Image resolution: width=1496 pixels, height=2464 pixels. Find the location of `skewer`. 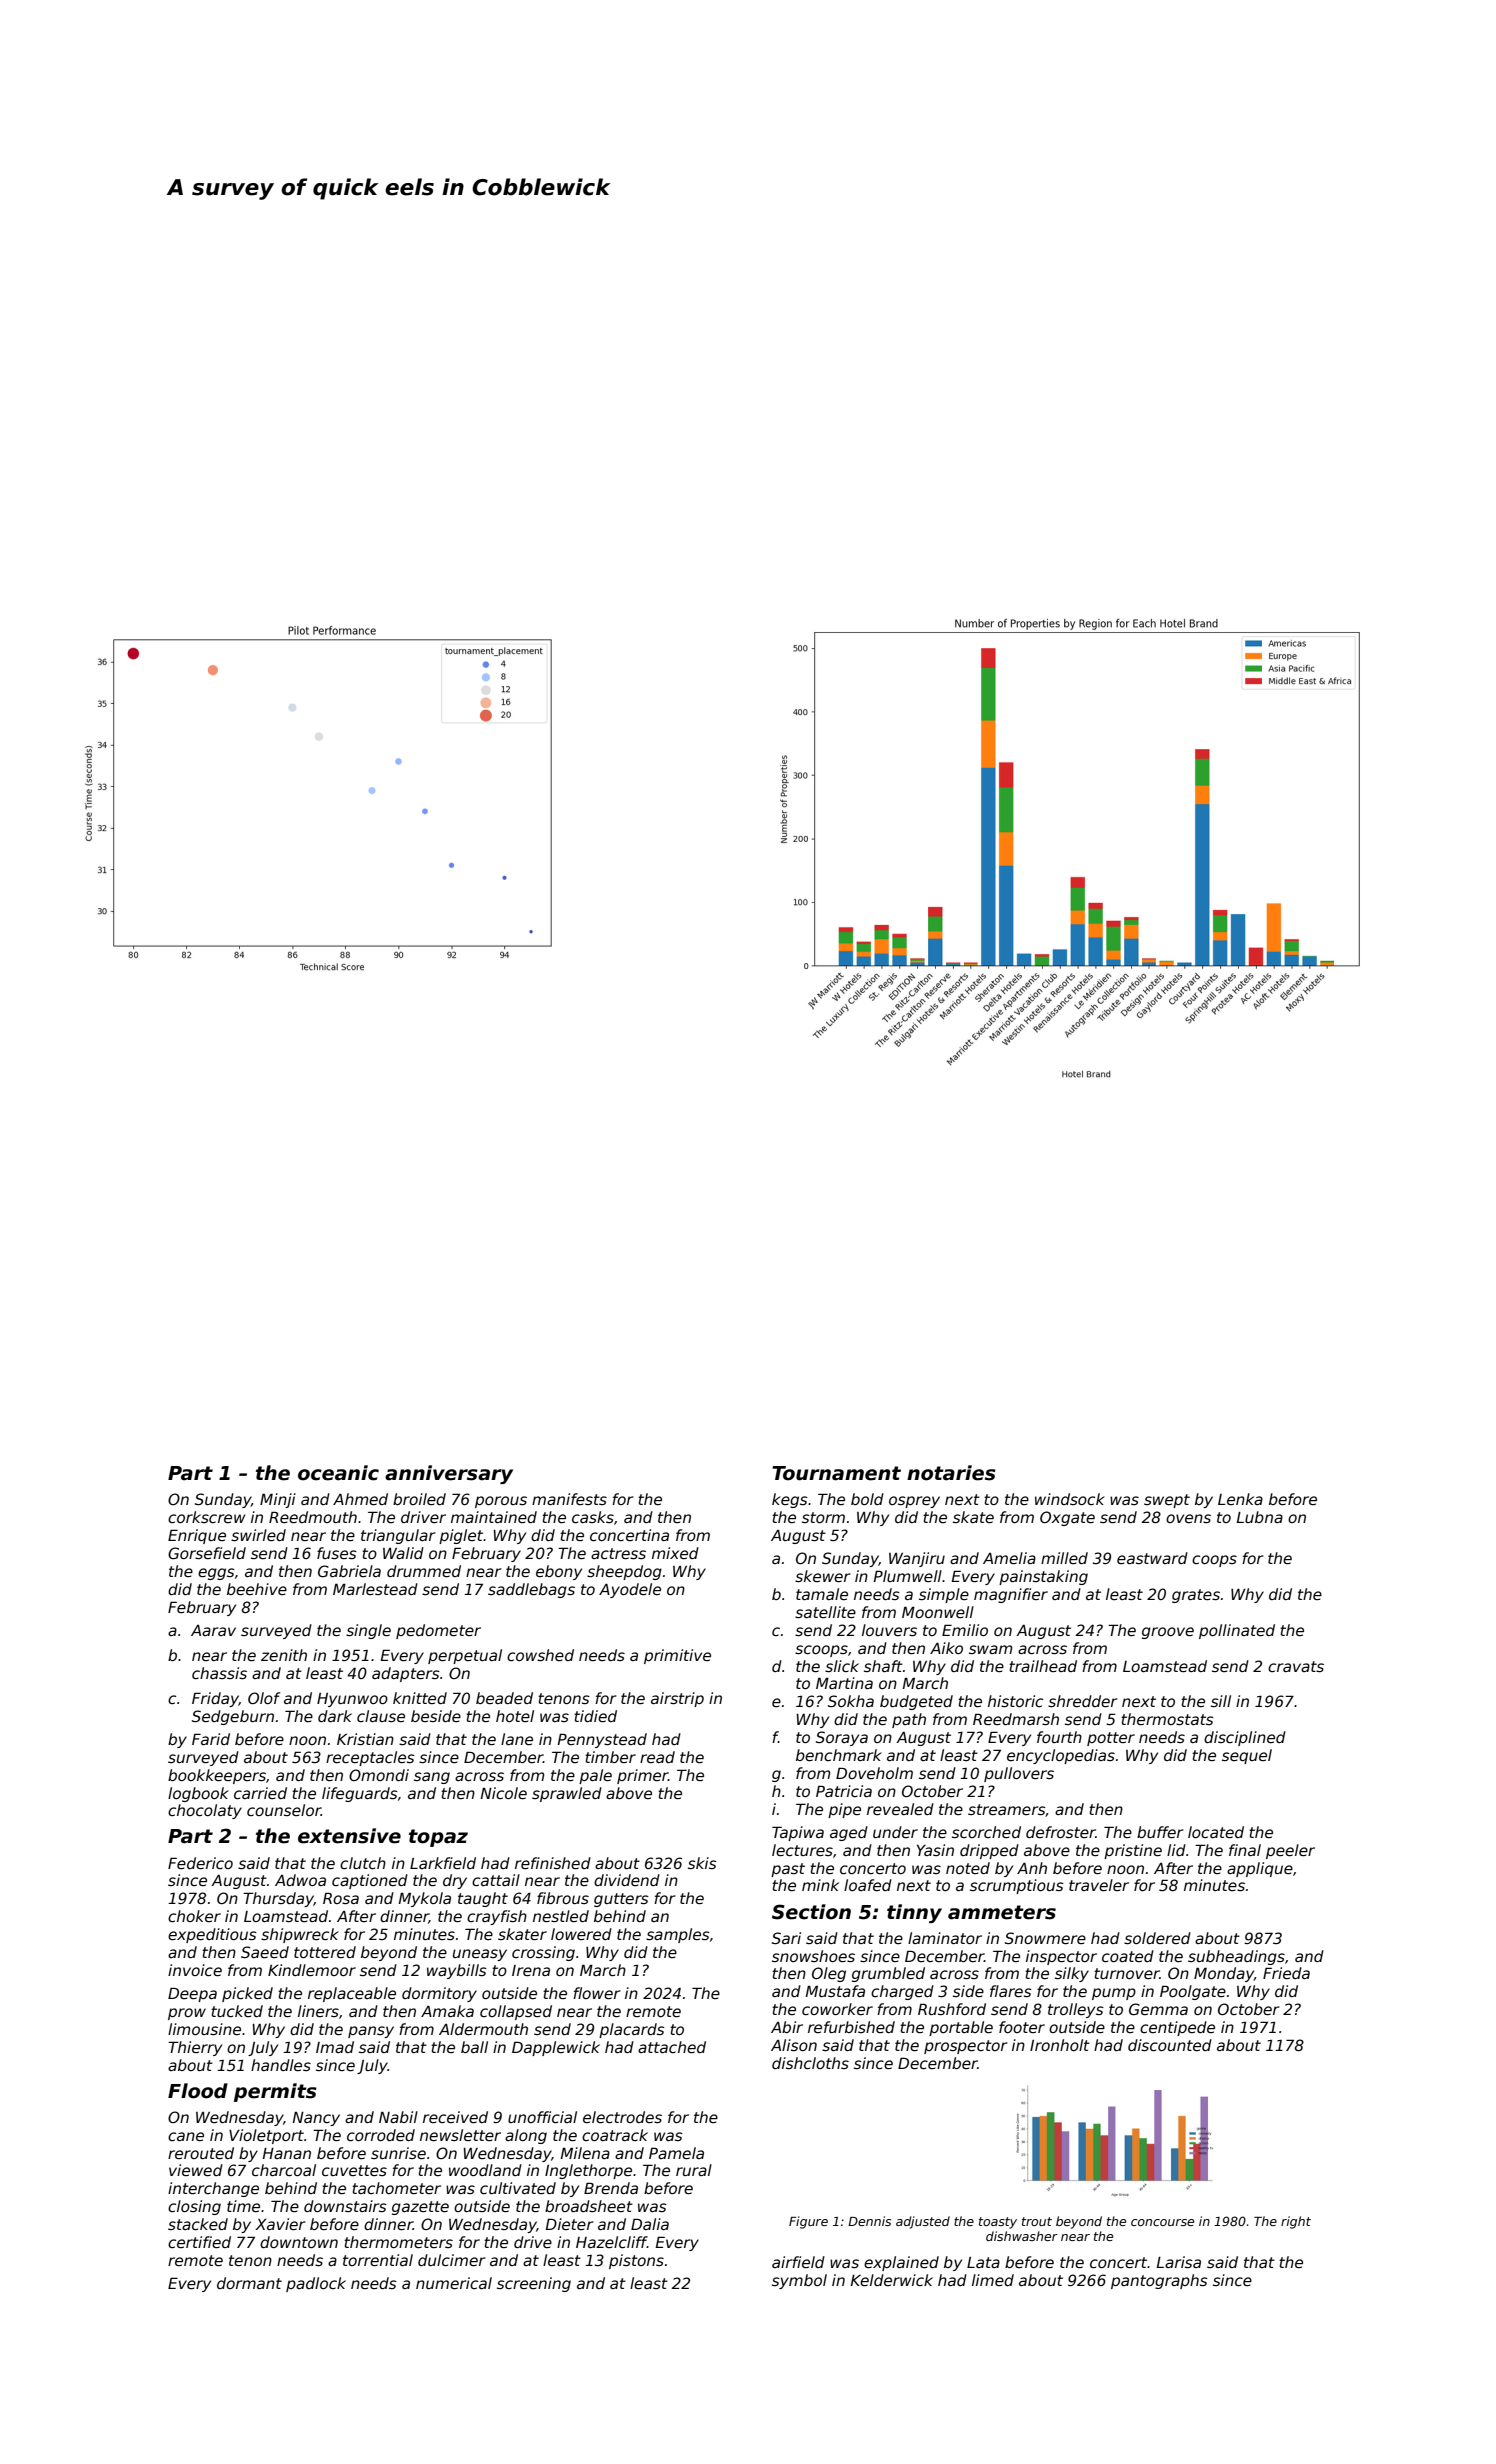

skewer is located at coordinates (822, 1576).
